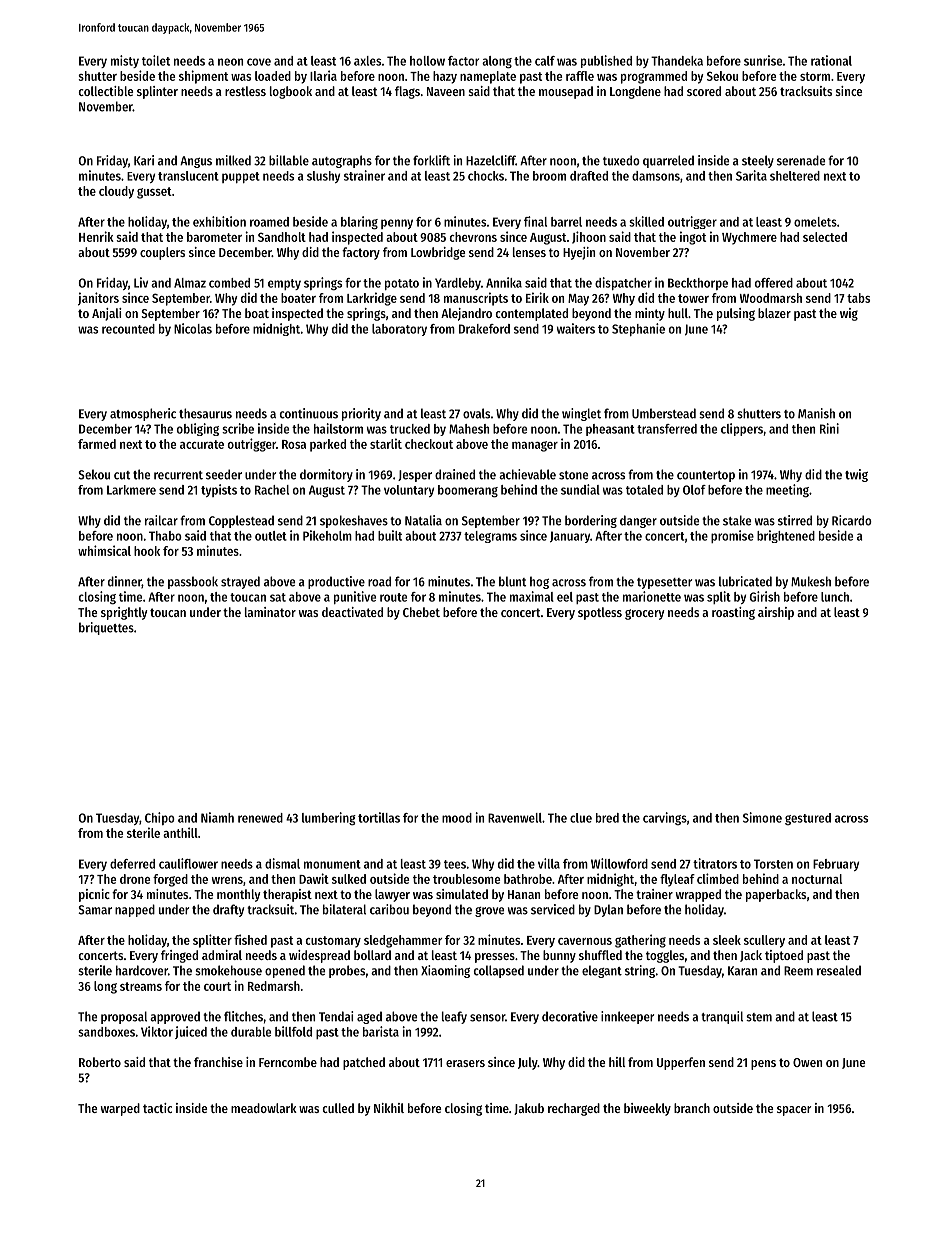 Image resolution: width=952 pixels, height=1233 pixels. What do you see at coordinates (309, 413) in the page?
I see `continuous` at bounding box center [309, 413].
